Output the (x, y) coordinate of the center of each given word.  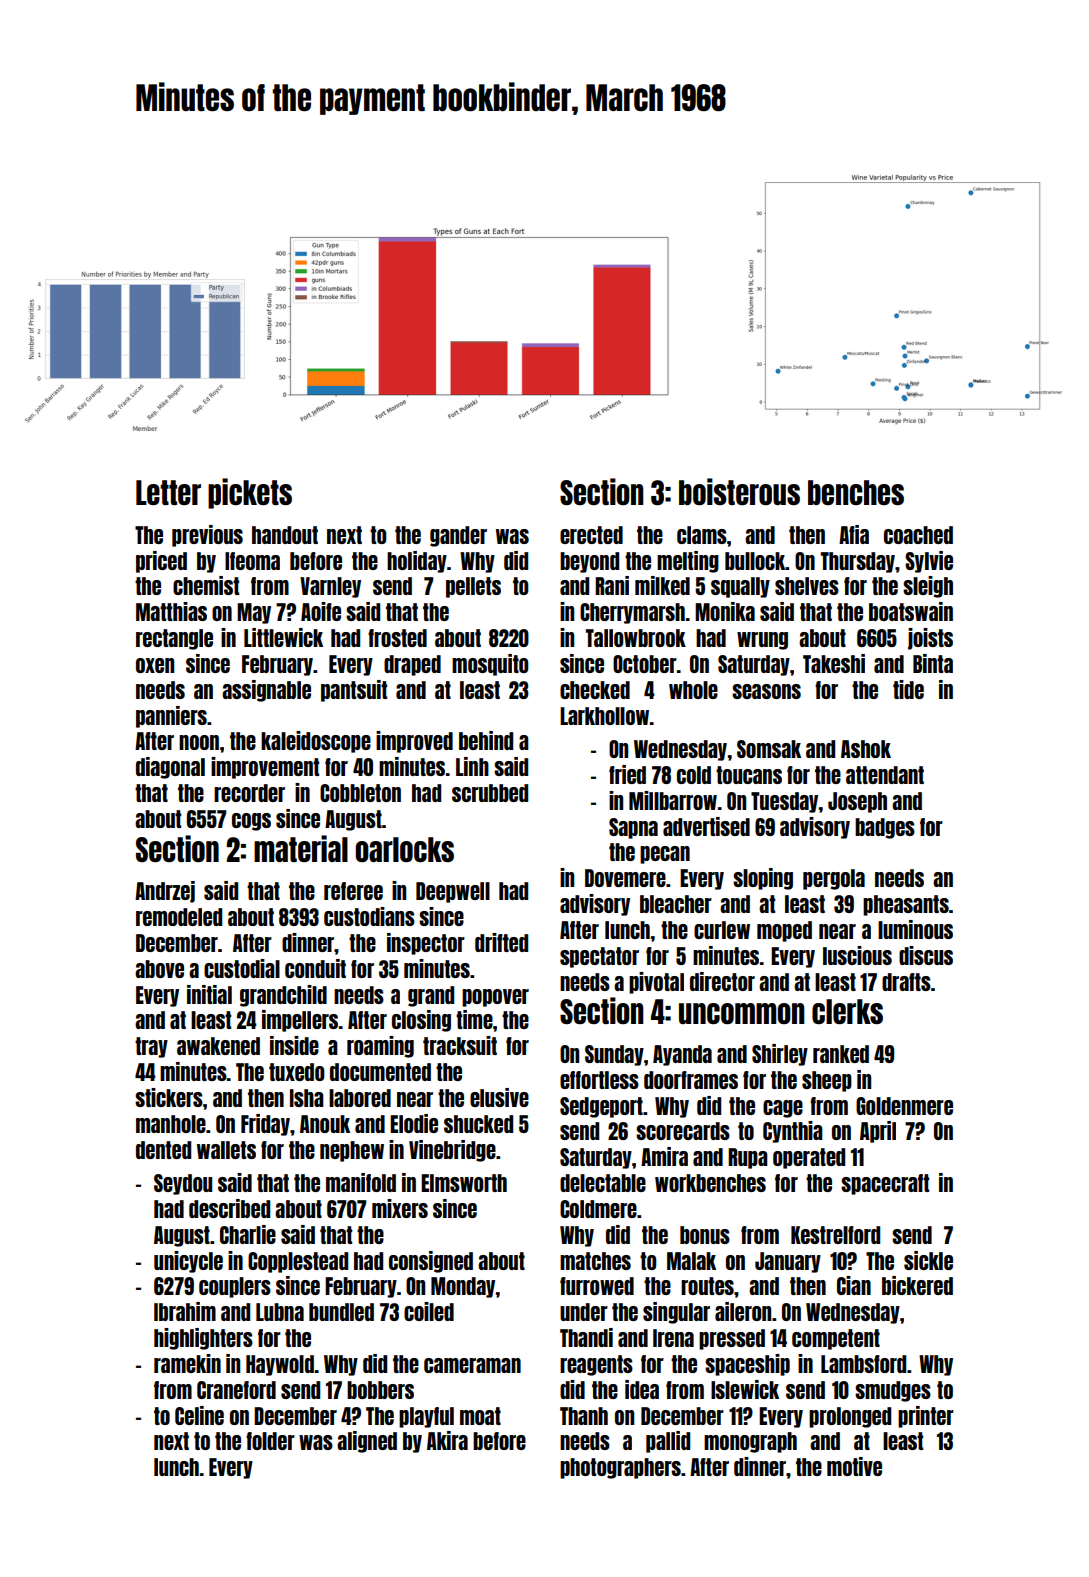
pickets (250, 493)
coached (918, 535)
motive (854, 1466)
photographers (620, 1468)
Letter (168, 492)
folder (270, 1441)
